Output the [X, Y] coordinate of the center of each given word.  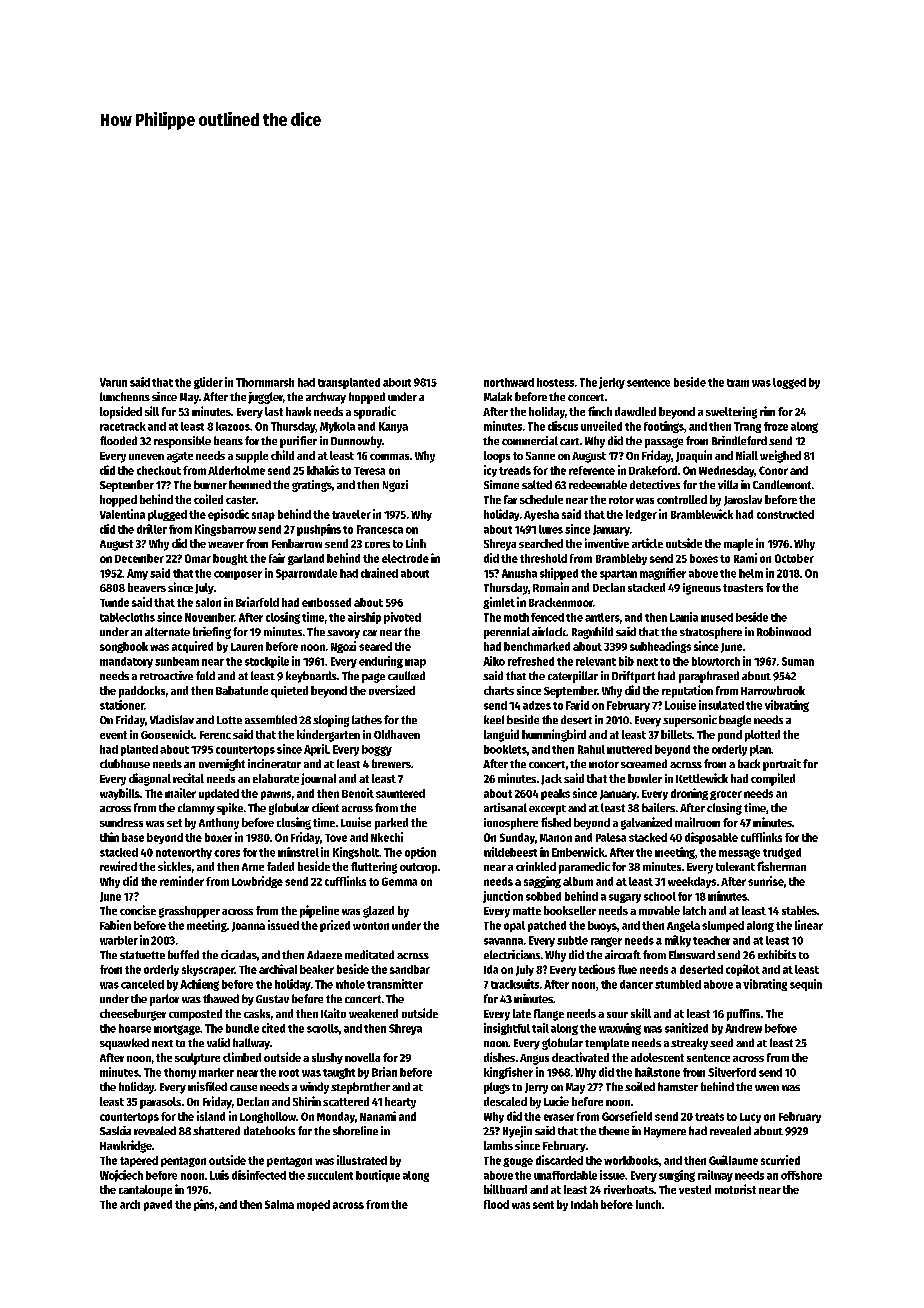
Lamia [684, 617]
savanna [503, 941]
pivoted [402, 618]
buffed [183, 954]
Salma [279, 1204]
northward [509, 382]
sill [152, 411]
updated [219, 794]
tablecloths [127, 617]
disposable [711, 838]
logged [789, 383]
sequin [806, 985]
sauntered [400, 793]
